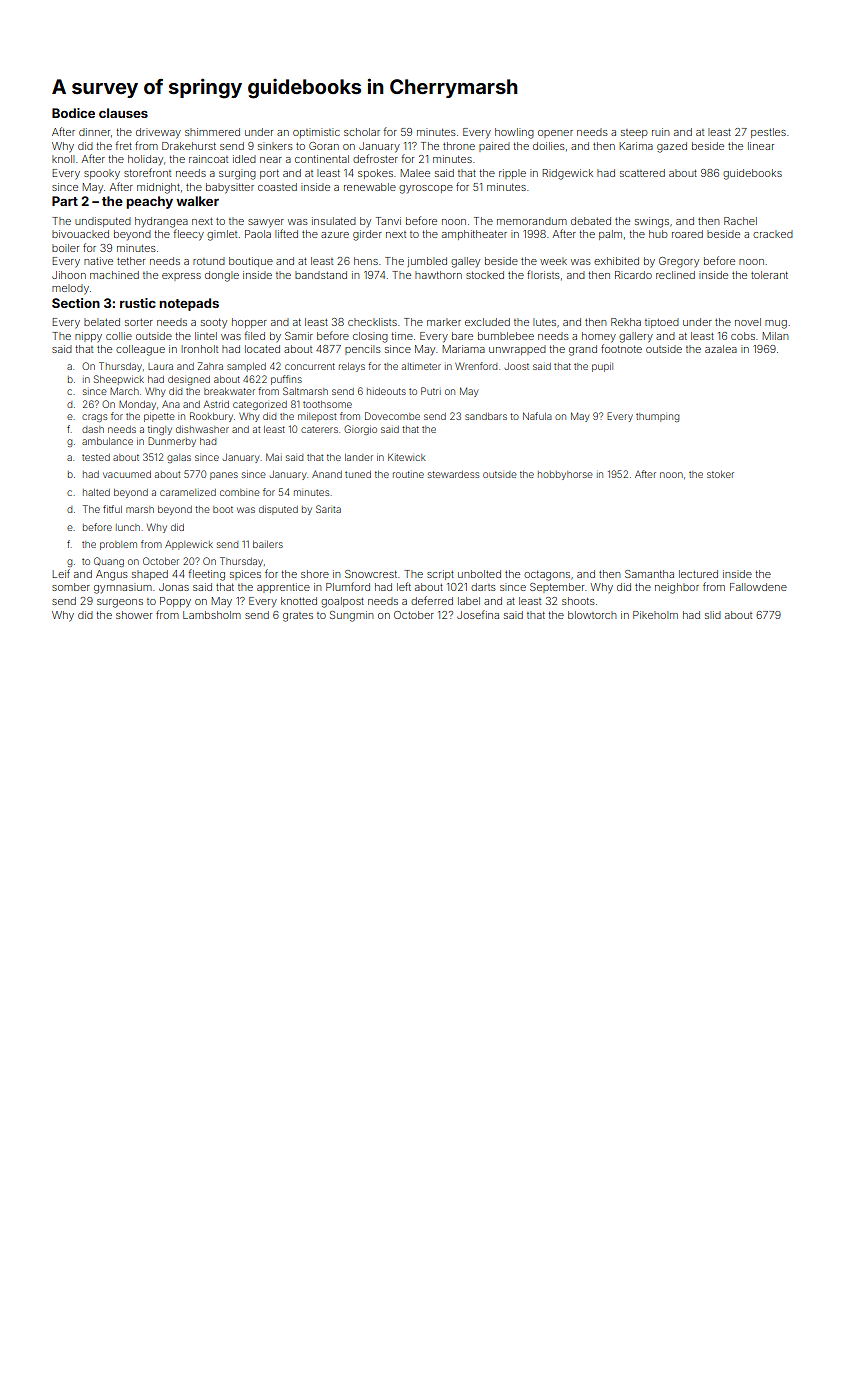 The width and height of the page is (849, 1400). Describe the element at coordinates (479, 574) in the page. I see `unbolted` at that location.
